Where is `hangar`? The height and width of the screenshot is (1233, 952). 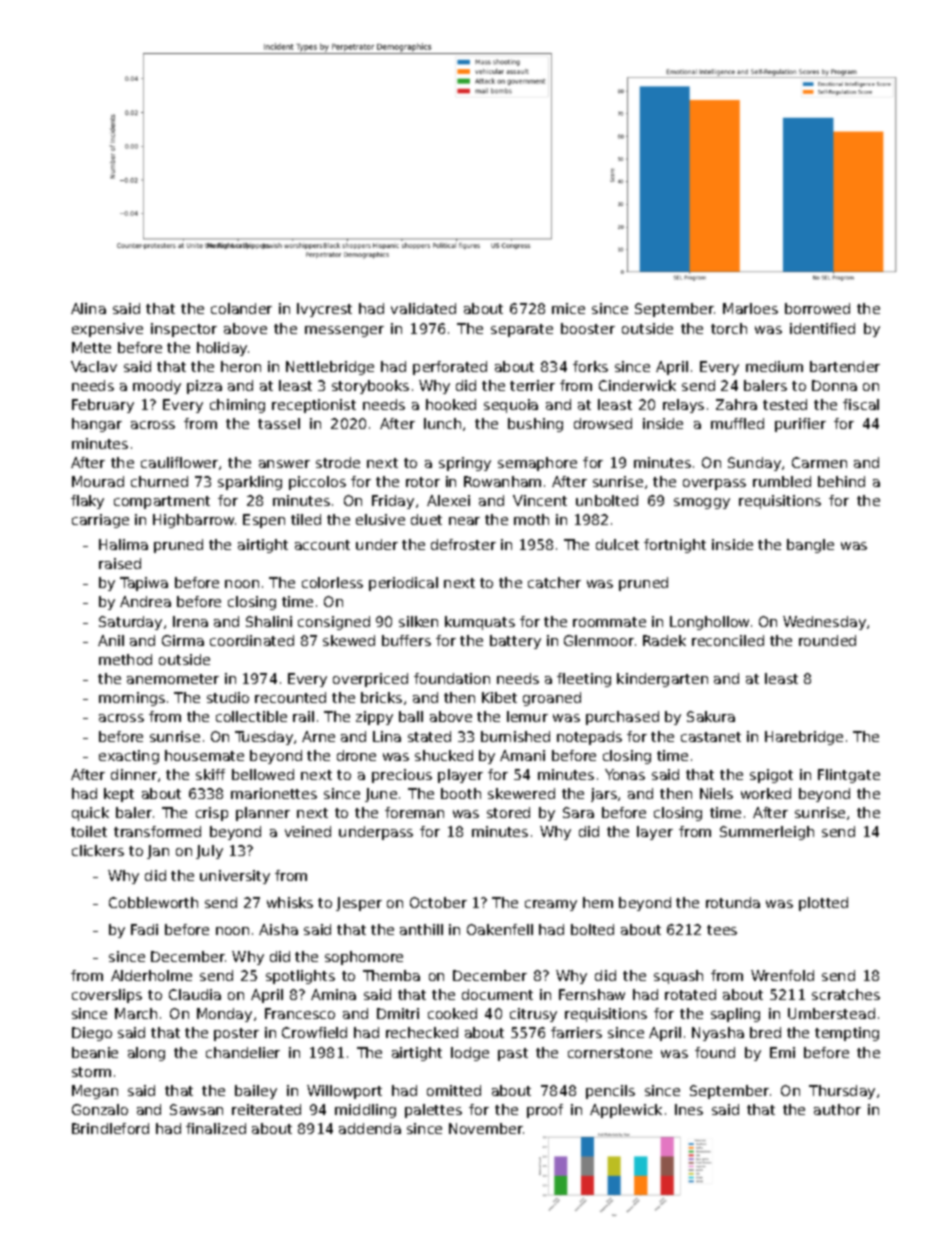
hangar is located at coordinates (97, 425).
